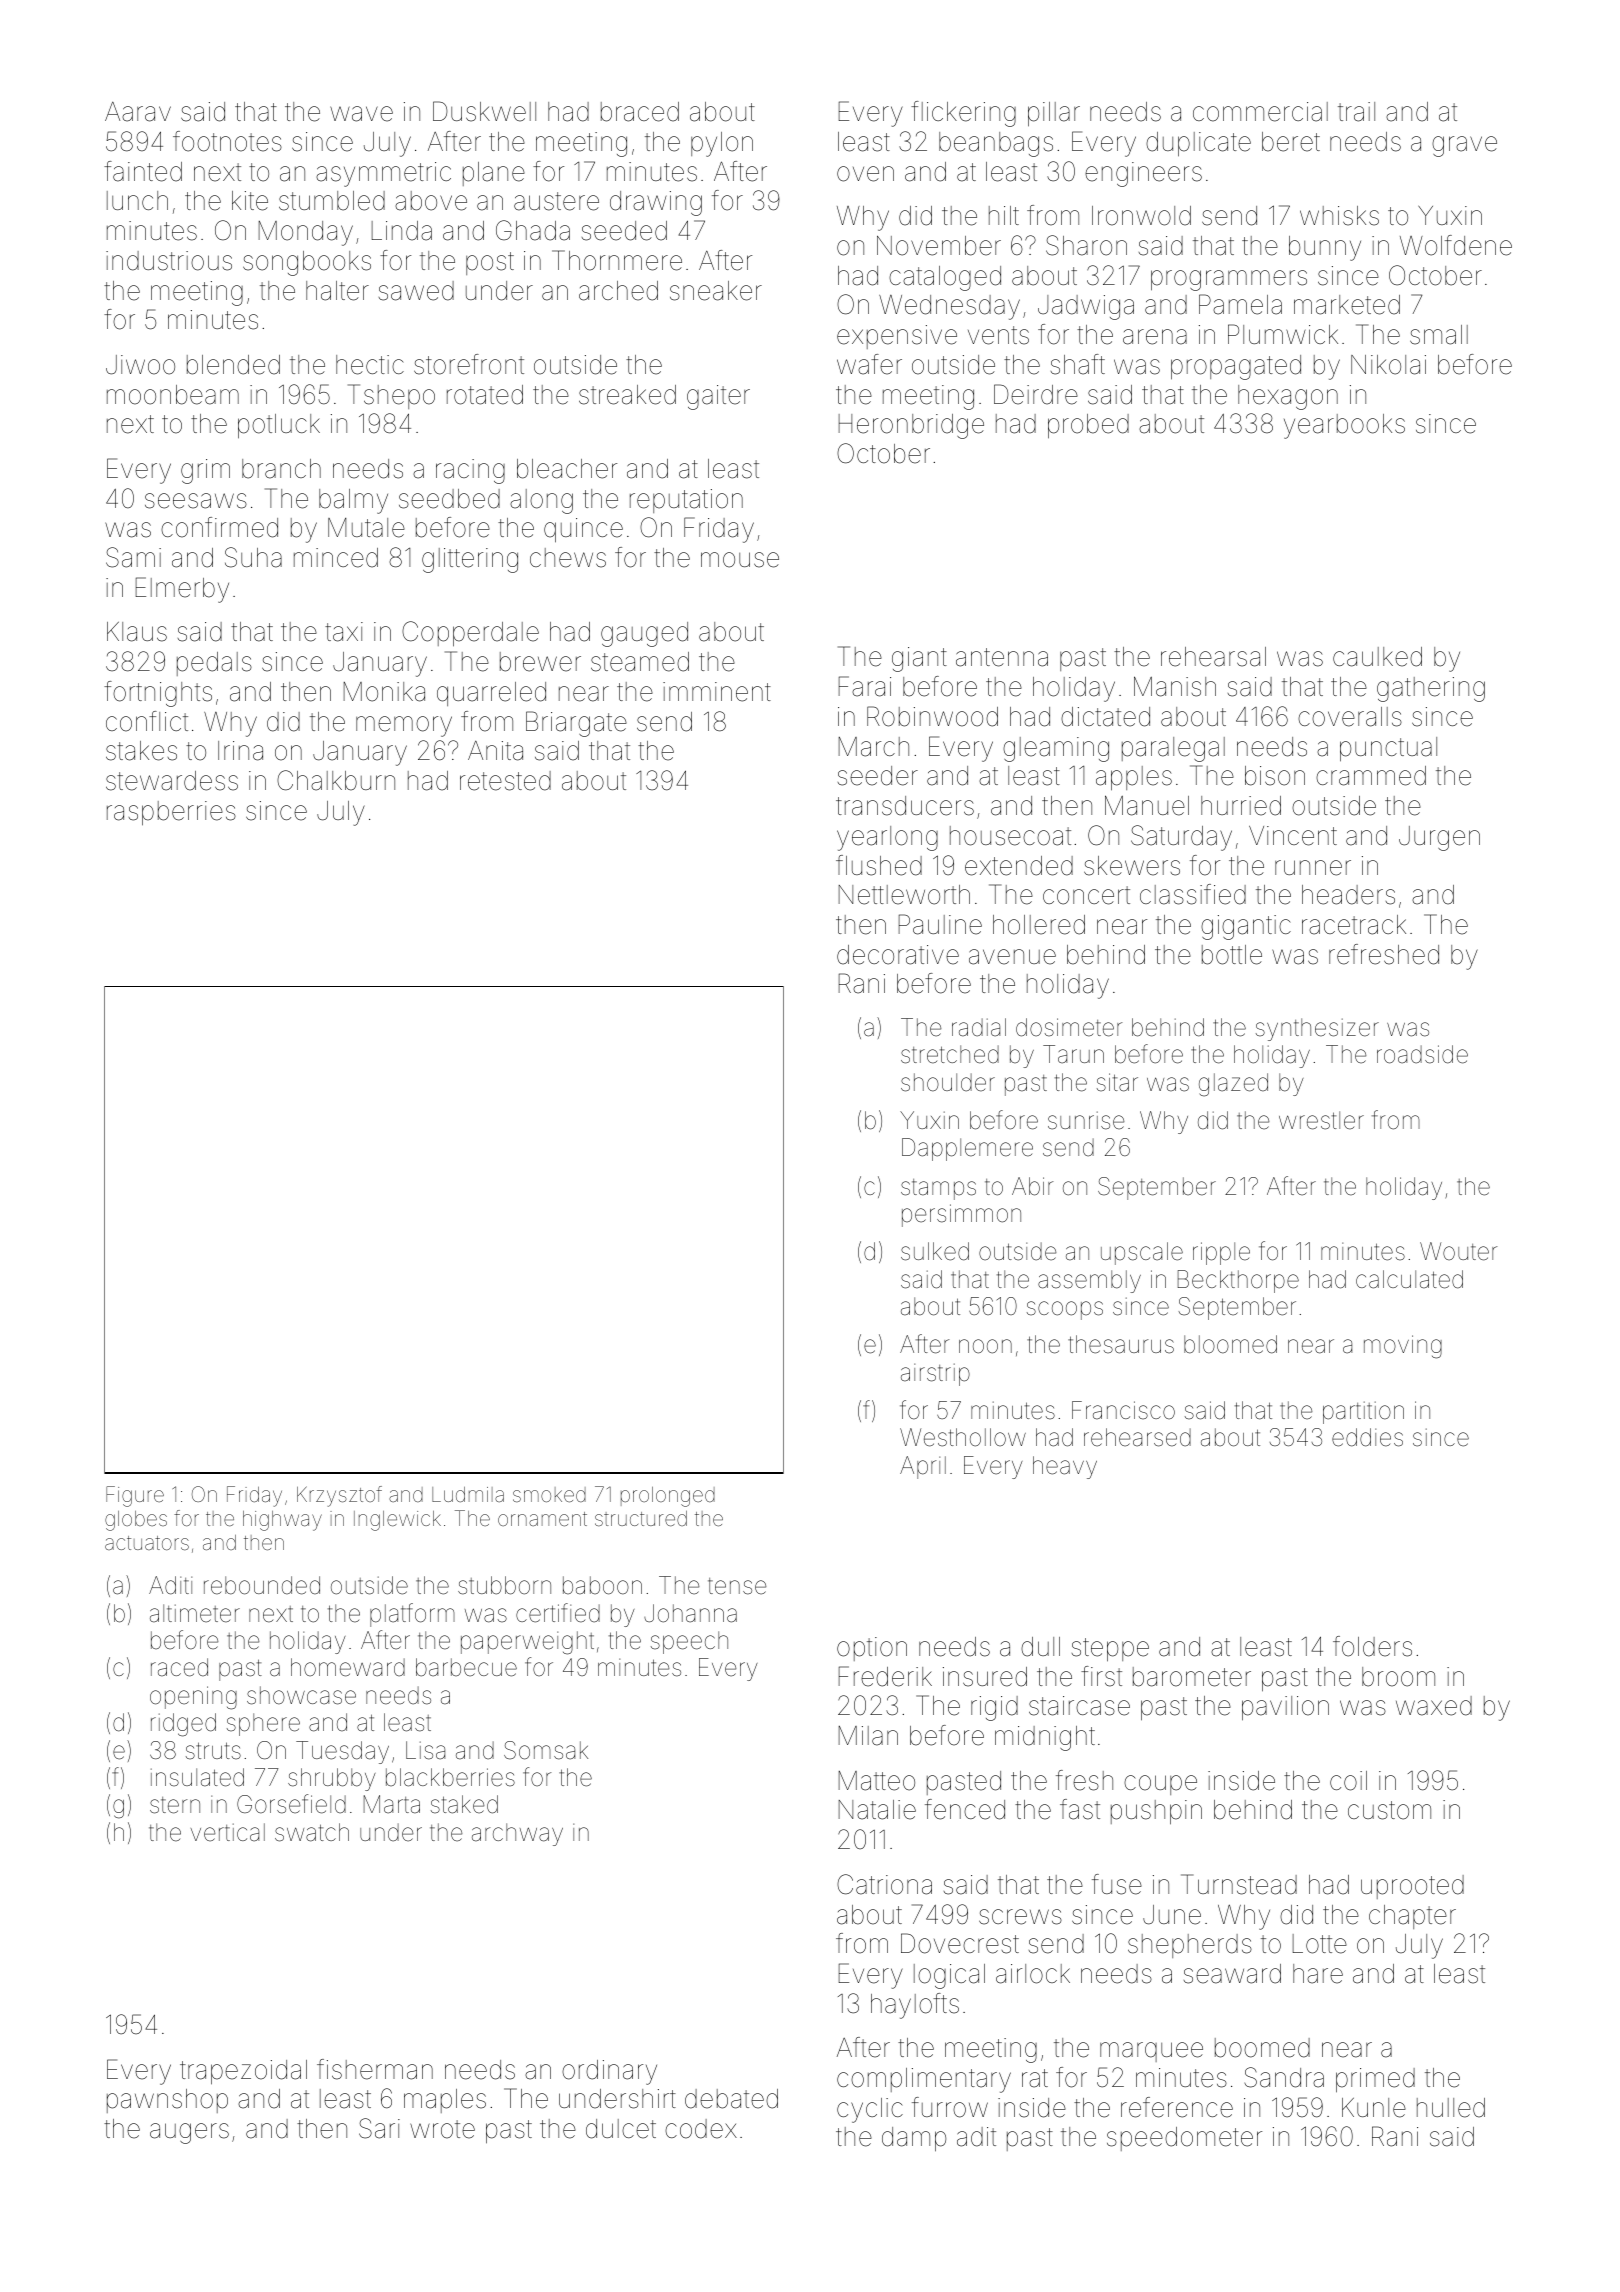  I want to click on dull, so click(1040, 1647).
